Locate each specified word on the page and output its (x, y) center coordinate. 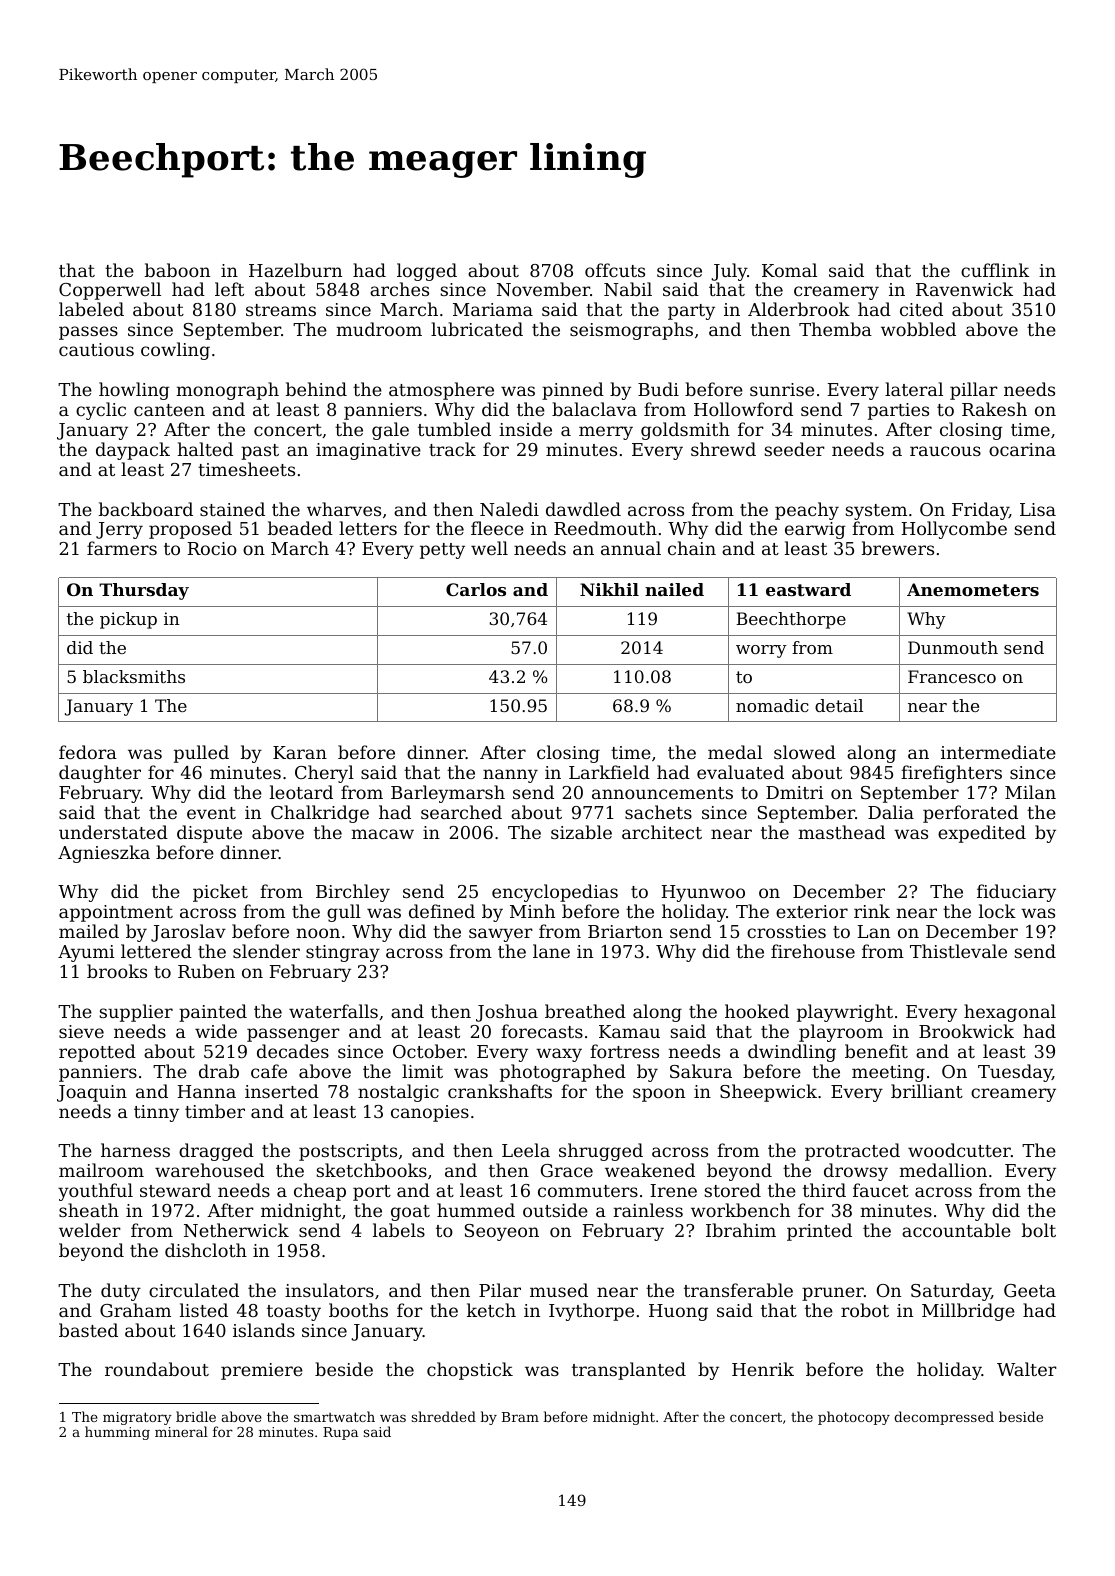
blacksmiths (134, 676)
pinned (573, 391)
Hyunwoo (703, 893)
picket (220, 893)
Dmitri (795, 792)
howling (134, 391)
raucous (945, 451)
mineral (181, 1431)
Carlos (476, 589)
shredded (444, 1416)
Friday (980, 511)
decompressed (944, 1418)
